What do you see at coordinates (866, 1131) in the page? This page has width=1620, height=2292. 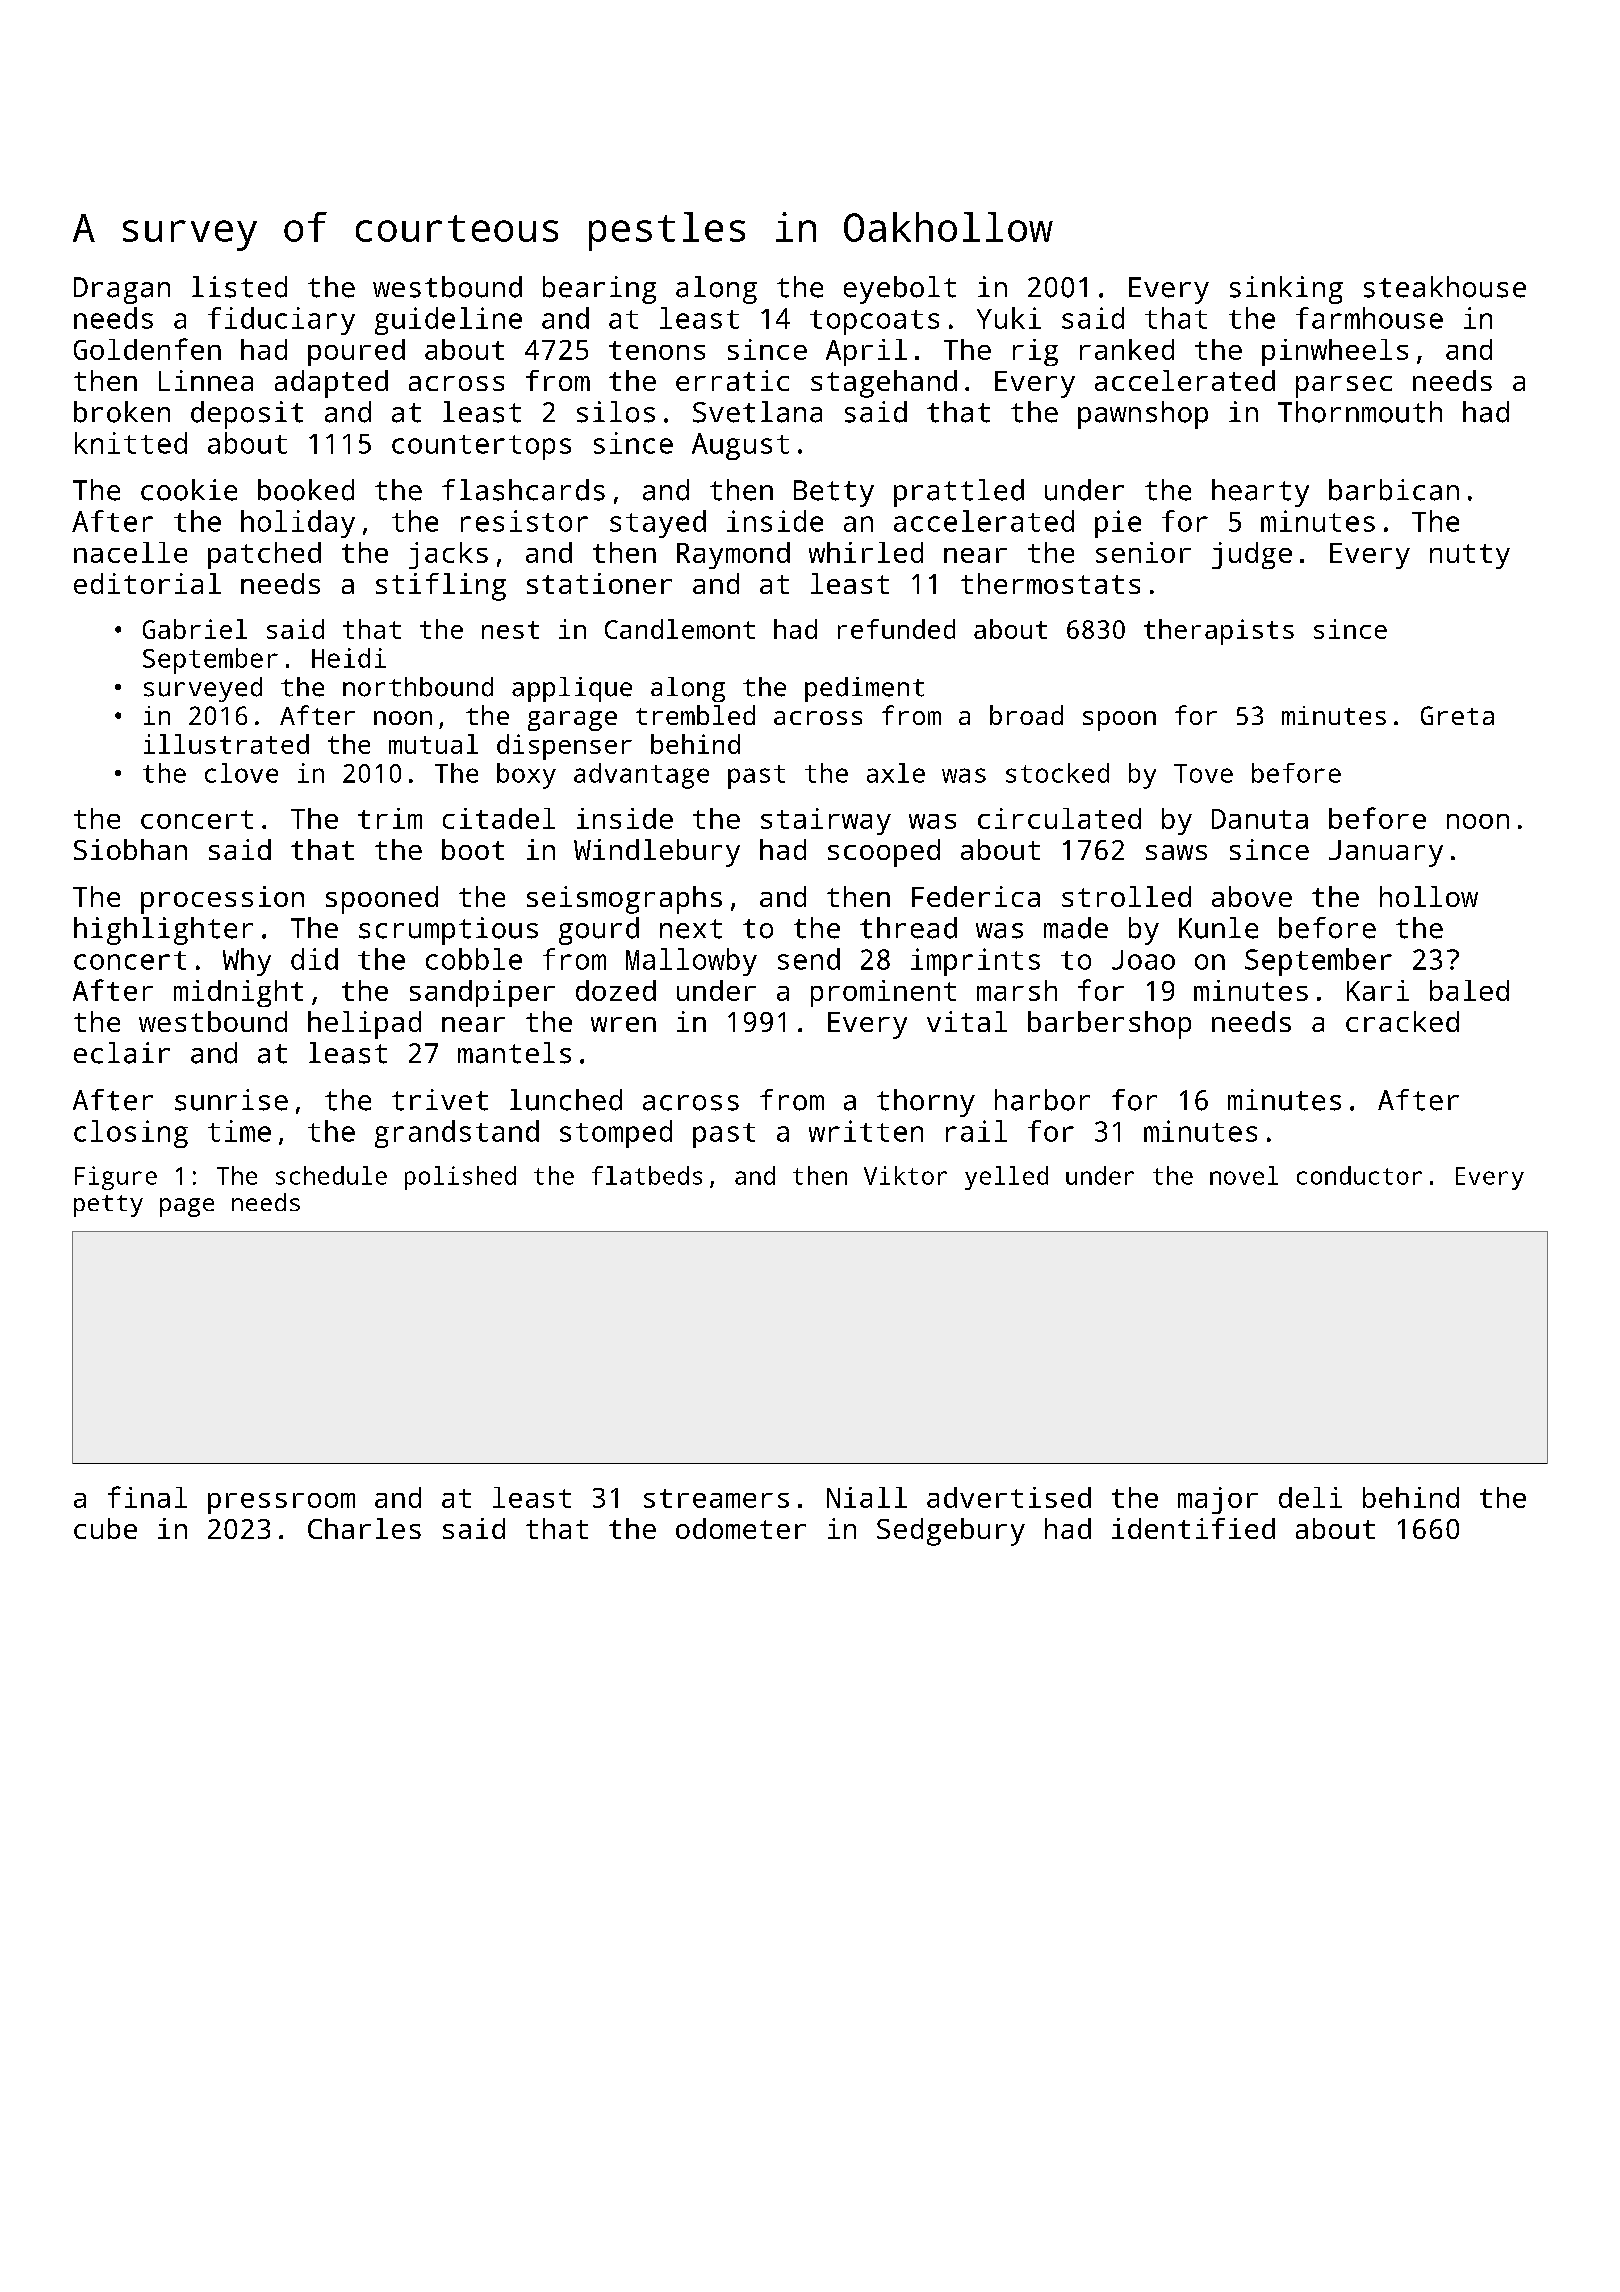 I see `written` at bounding box center [866, 1131].
